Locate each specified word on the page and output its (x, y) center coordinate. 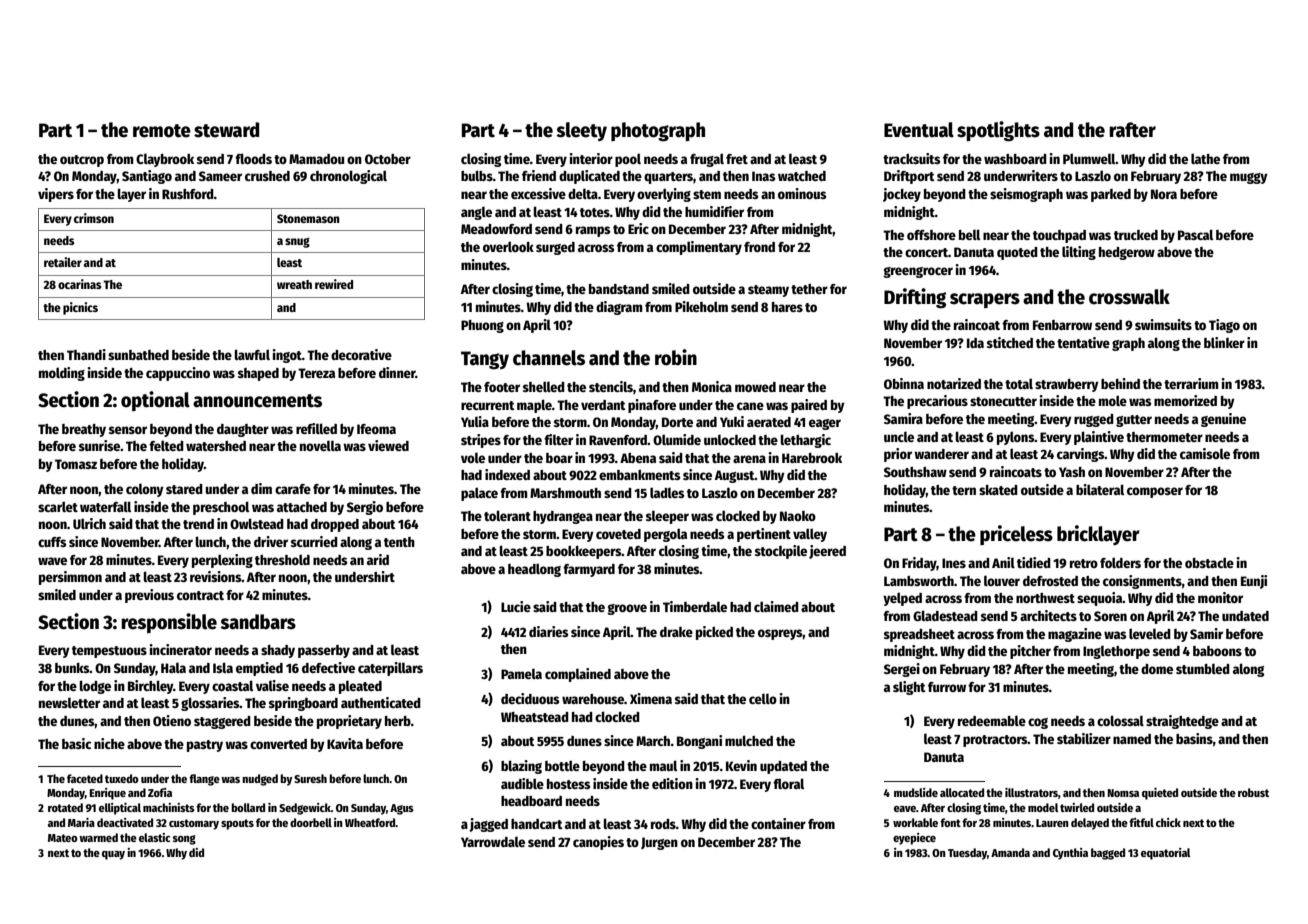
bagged (1108, 854)
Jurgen (659, 843)
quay (113, 855)
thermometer (1164, 437)
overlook (508, 246)
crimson (94, 218)
